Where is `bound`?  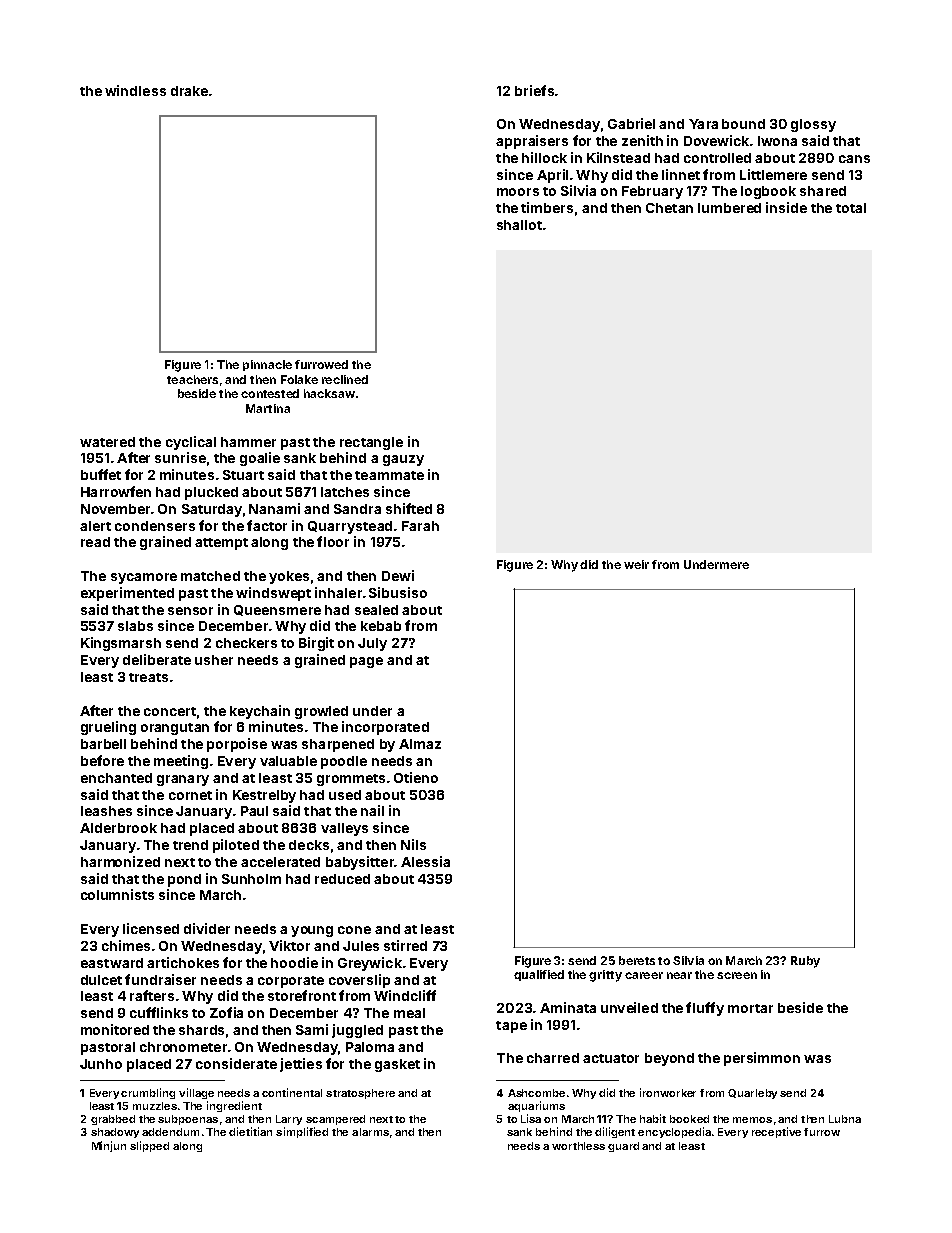 bound is located at coordinates (743, 124).
